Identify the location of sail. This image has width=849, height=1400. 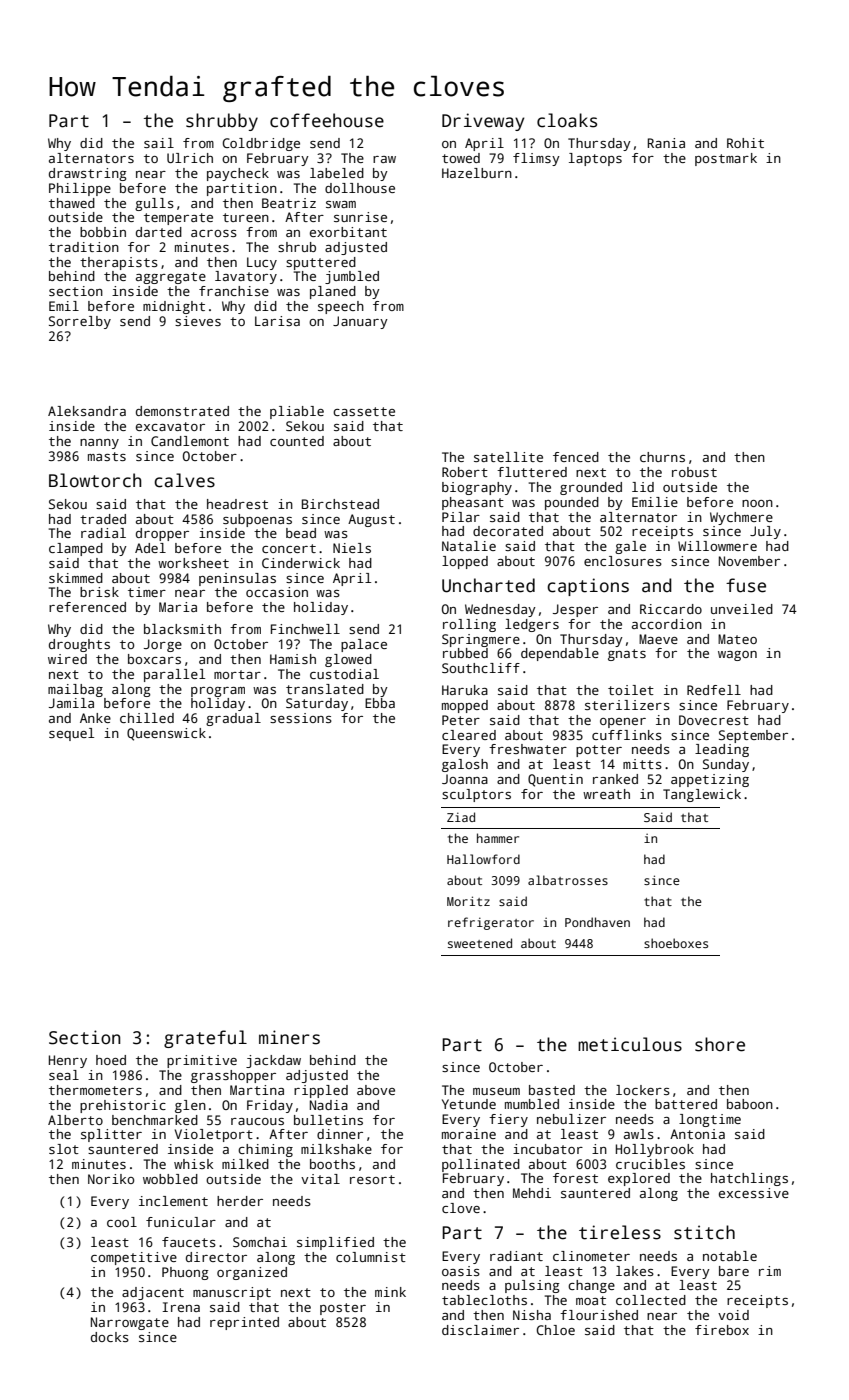
(159, 143).
